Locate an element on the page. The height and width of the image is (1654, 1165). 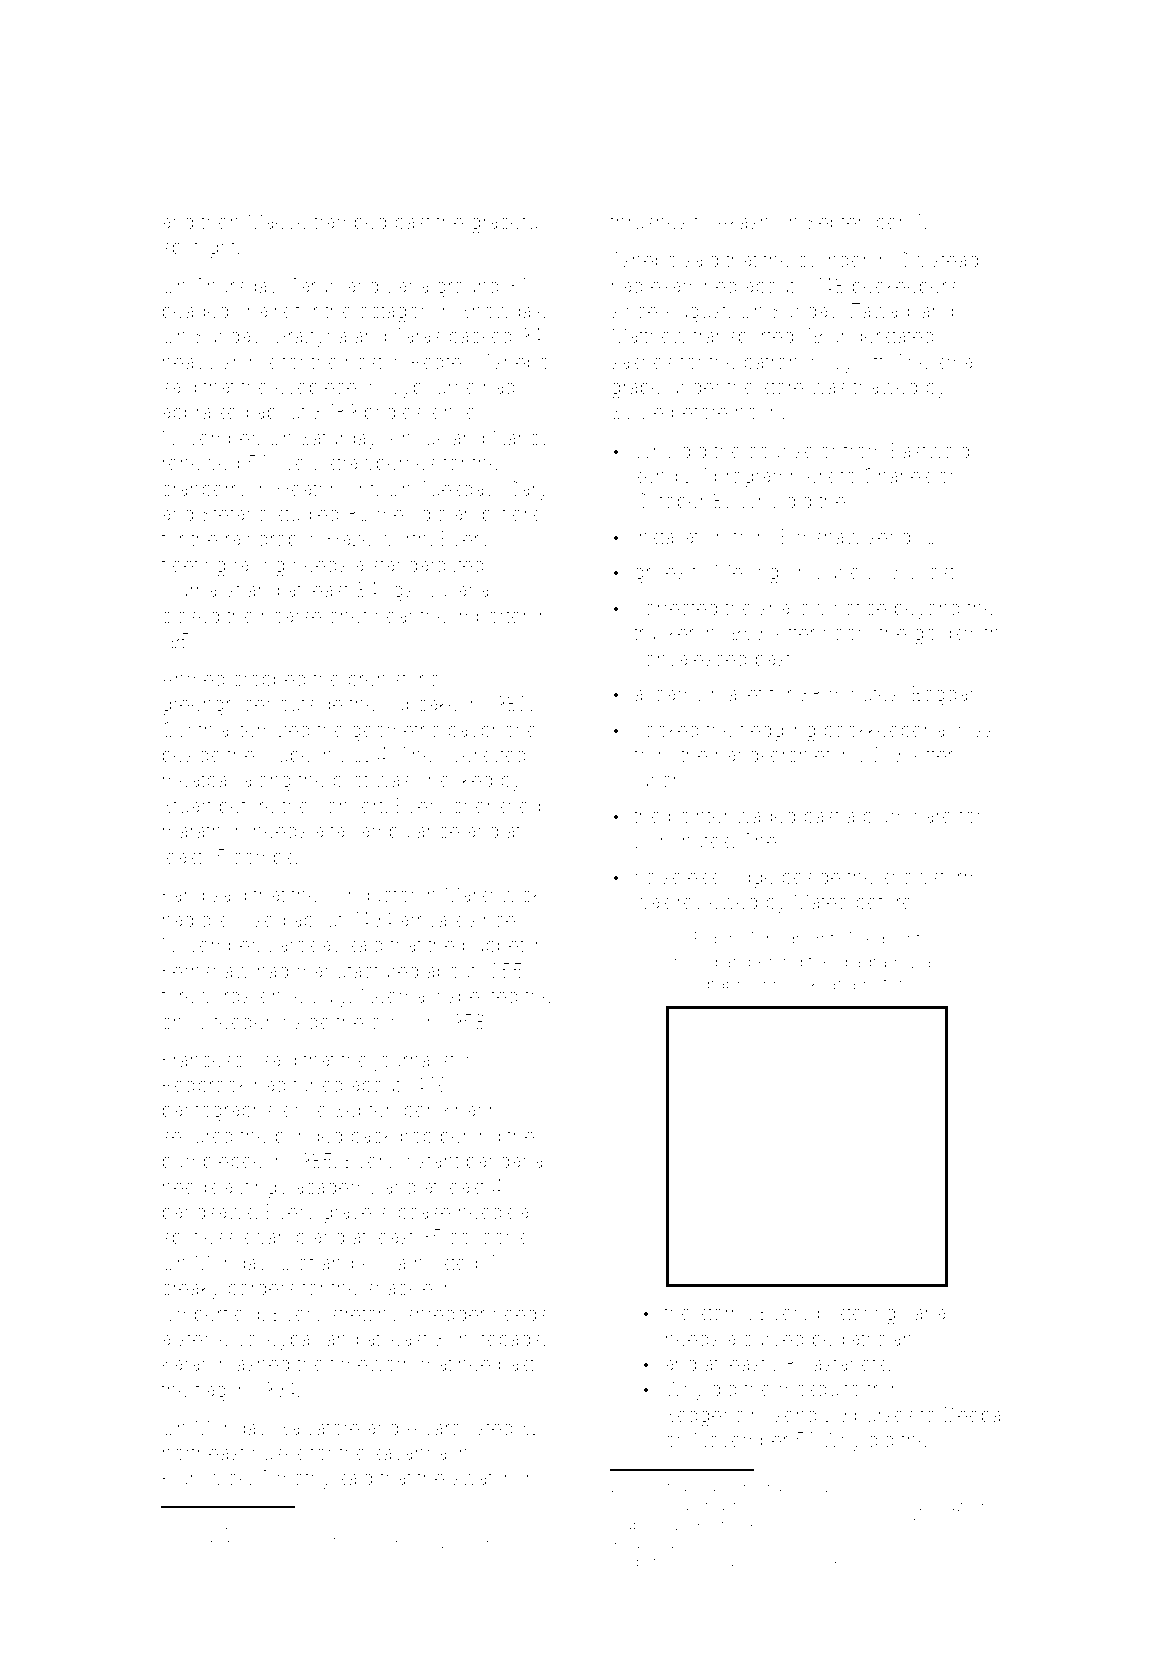
cupcake is located at coordinates (421, 705).
